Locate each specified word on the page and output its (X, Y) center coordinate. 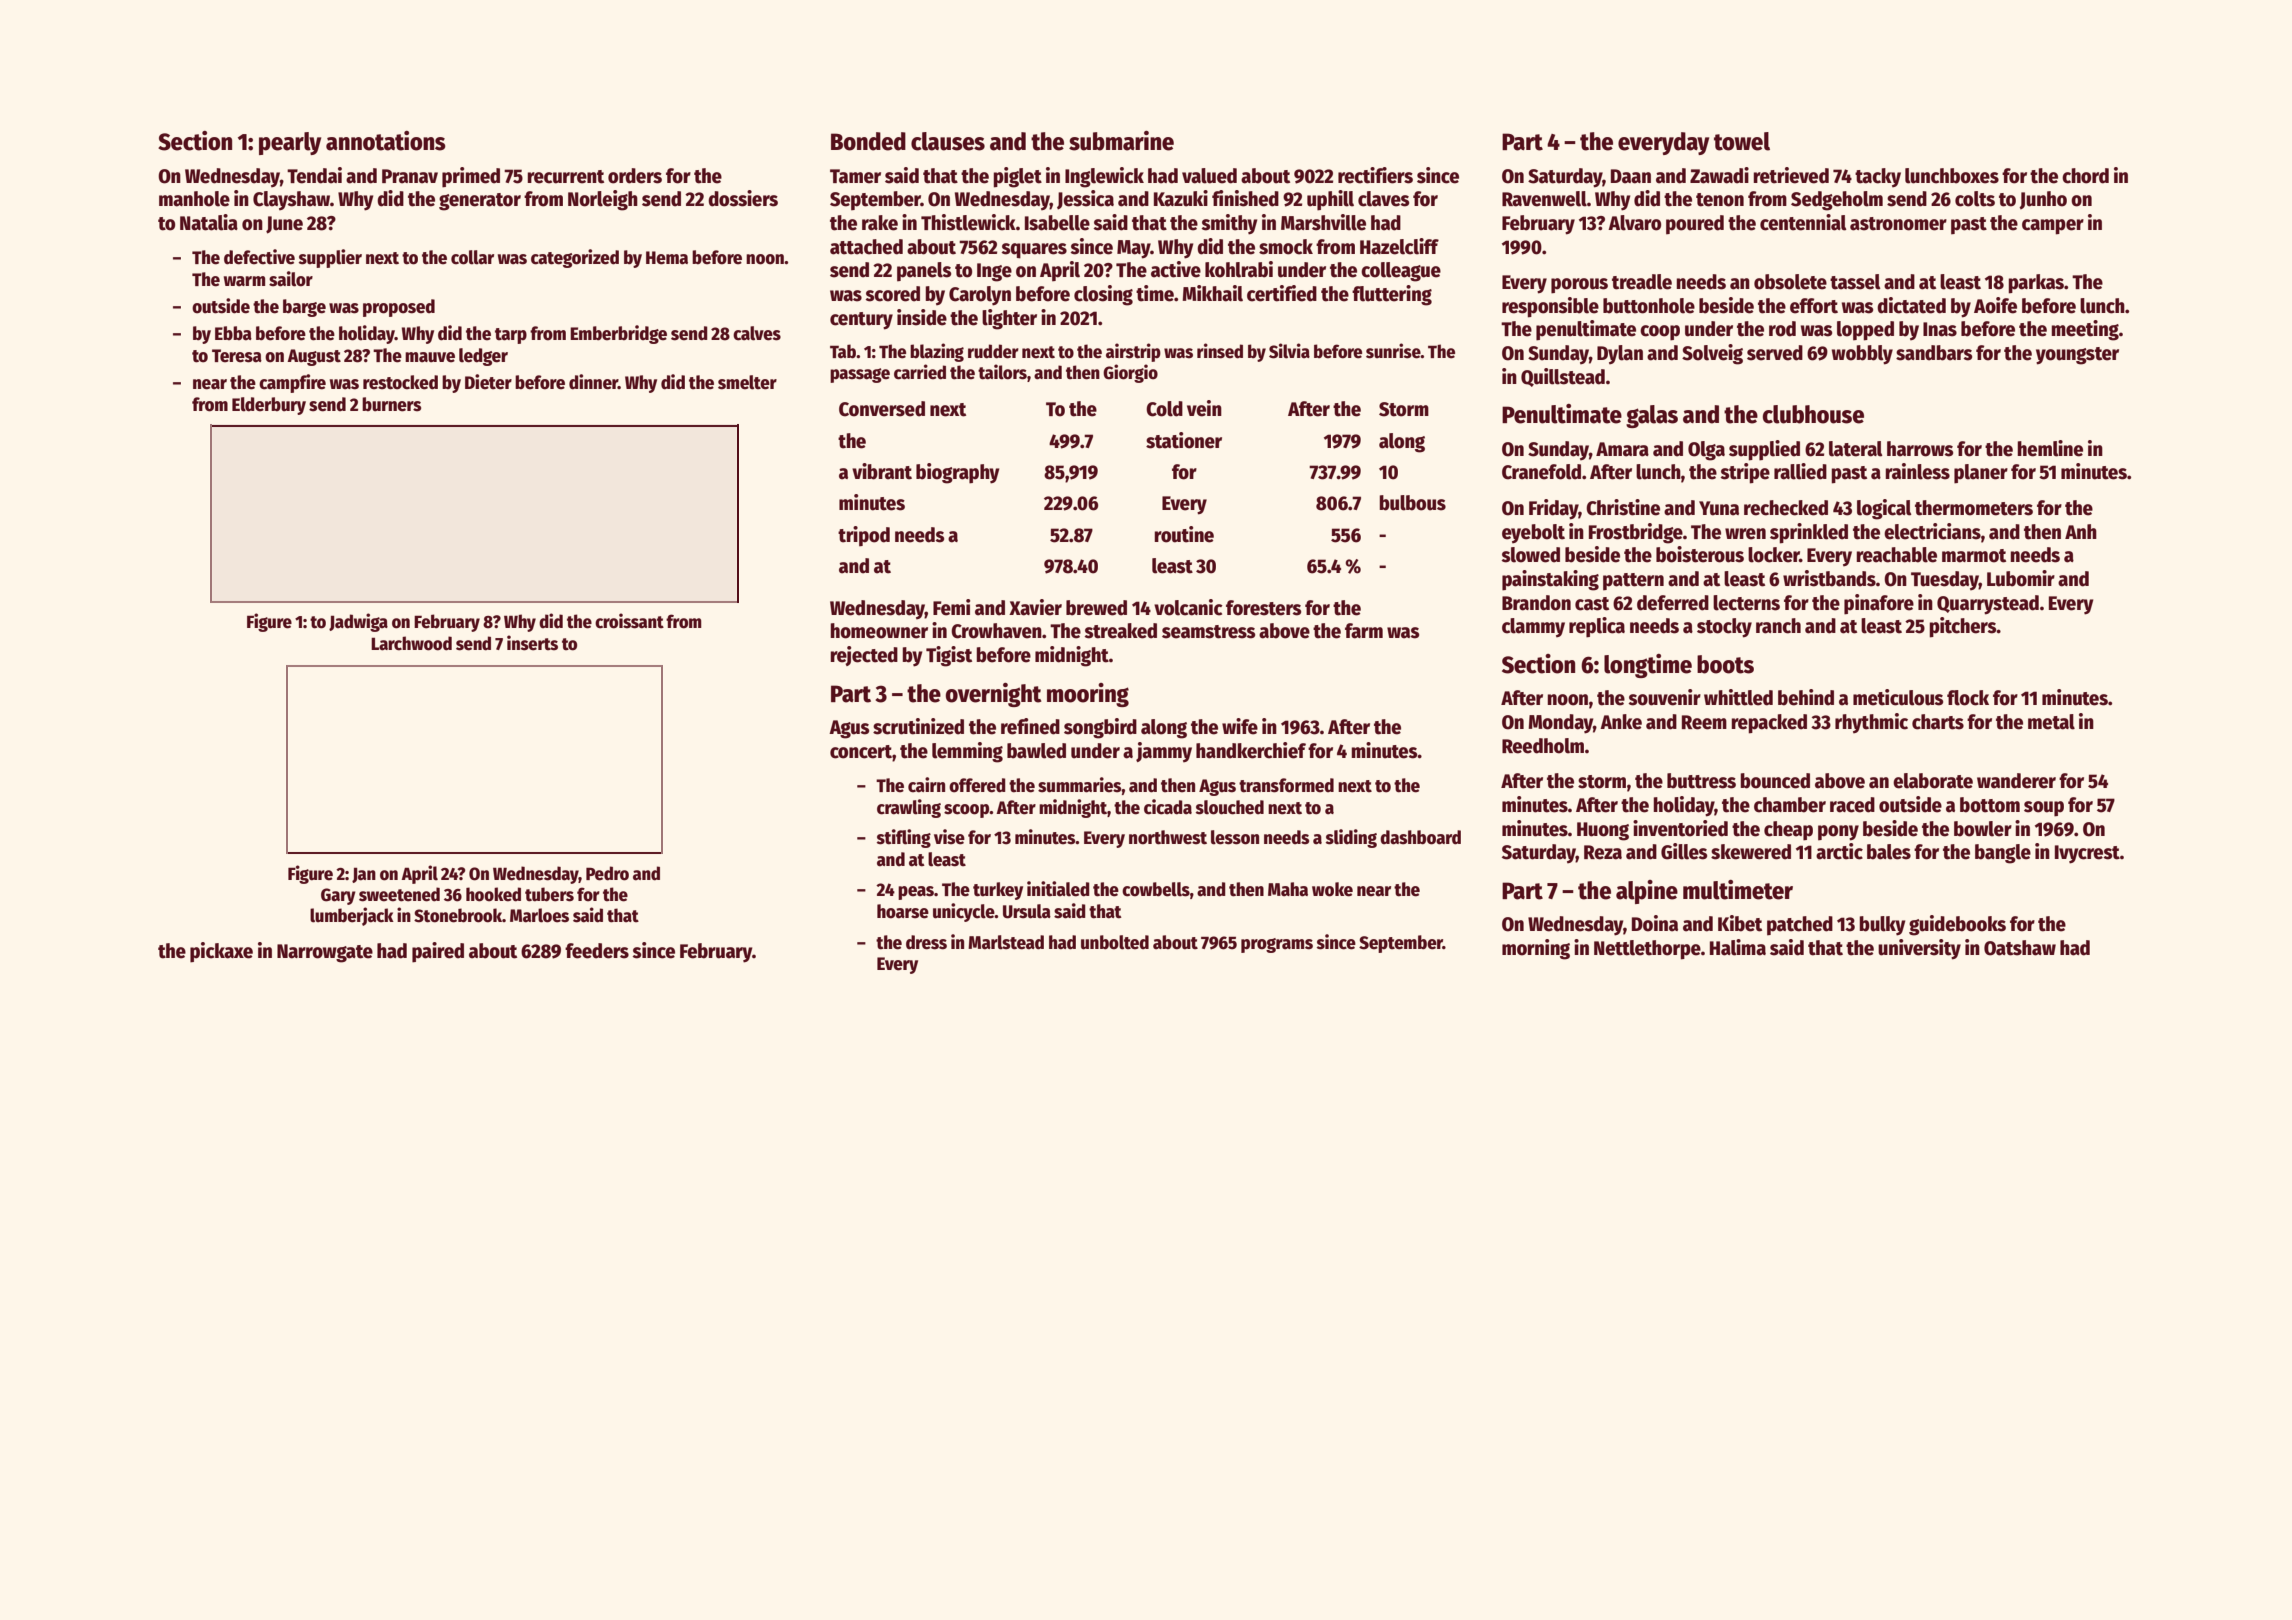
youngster (2077, 356)
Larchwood (411, 643)
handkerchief (1251, 750)
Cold (1164, 409)
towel (1742, 141)
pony (1838, 833)
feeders (597, 951)
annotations (386, 141)
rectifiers (1375, 175)
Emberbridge (618, 334)
